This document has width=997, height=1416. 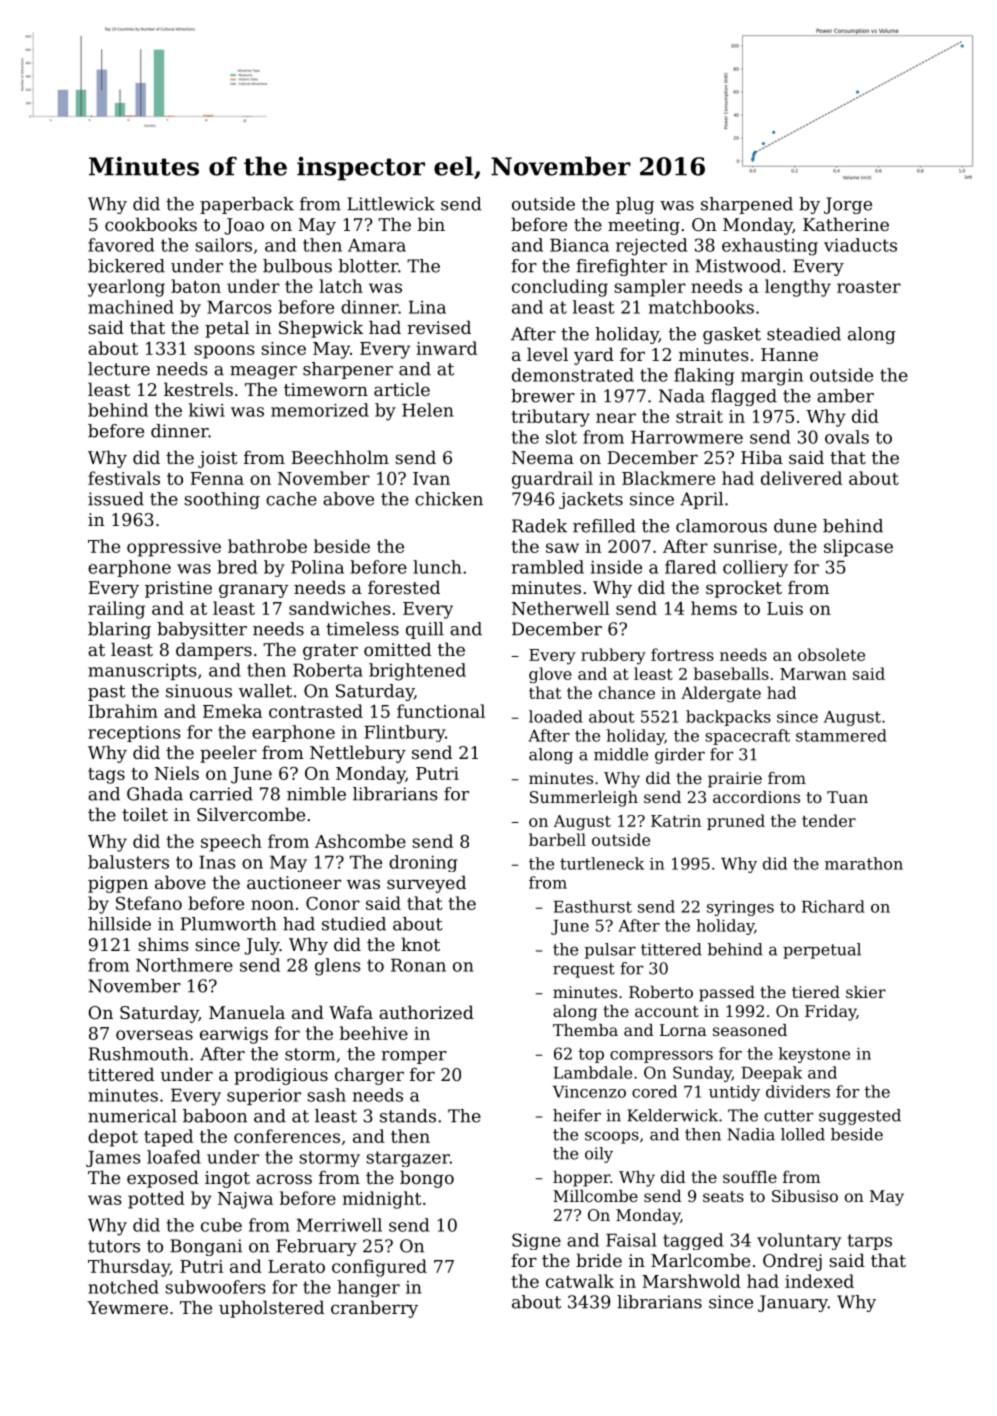 I want to click on lecture, so click(x=119, y=369).
